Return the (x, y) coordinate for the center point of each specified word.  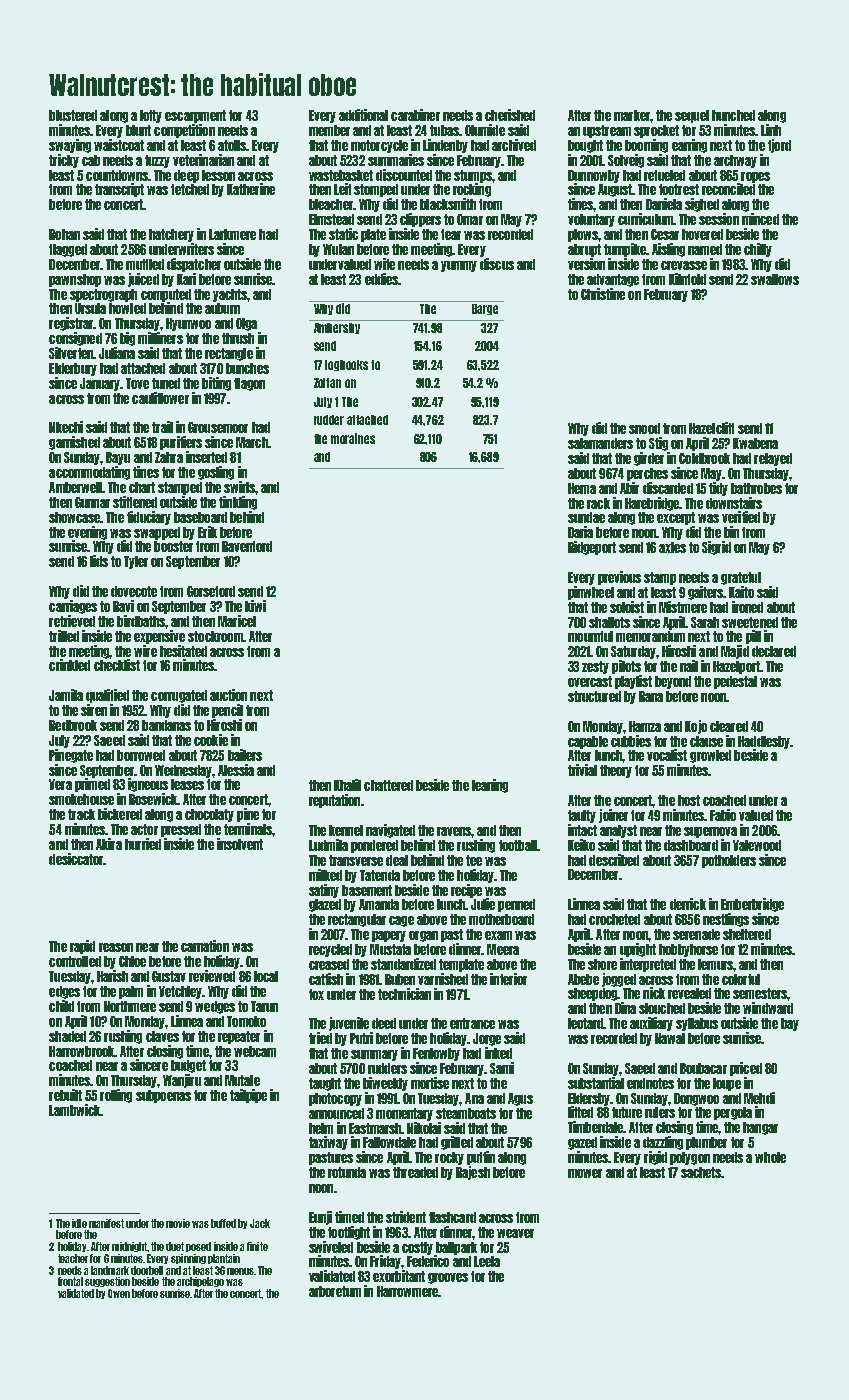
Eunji (320, 1218)
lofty (151, 116)
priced (746, 1069)
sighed (702, 205)
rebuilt (65, 1095)
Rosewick (153, 799)
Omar (470, 219)
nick (654, 993)
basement (367, 890)
